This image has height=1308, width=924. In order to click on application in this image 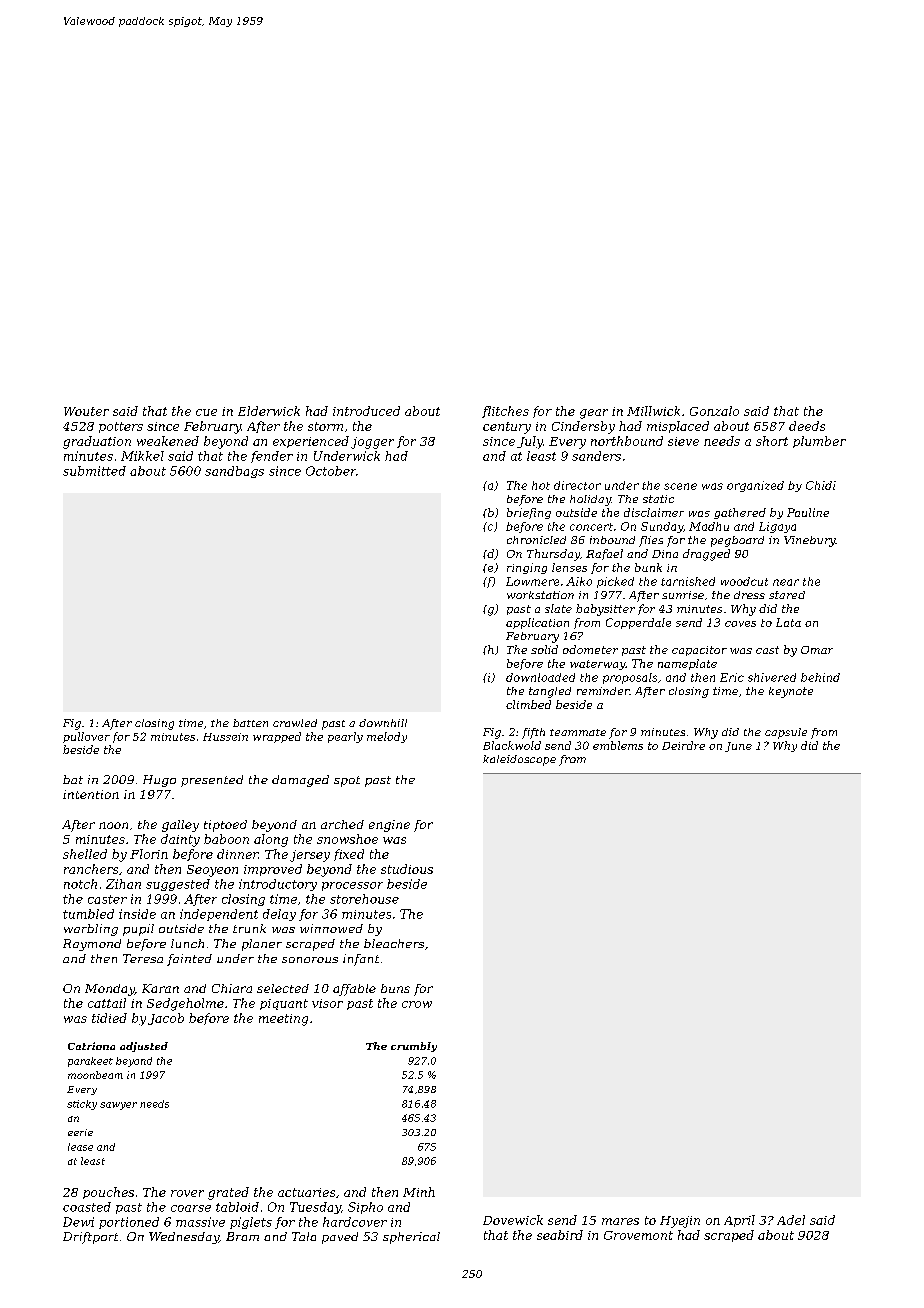, I will do `click(537, 623)`.
